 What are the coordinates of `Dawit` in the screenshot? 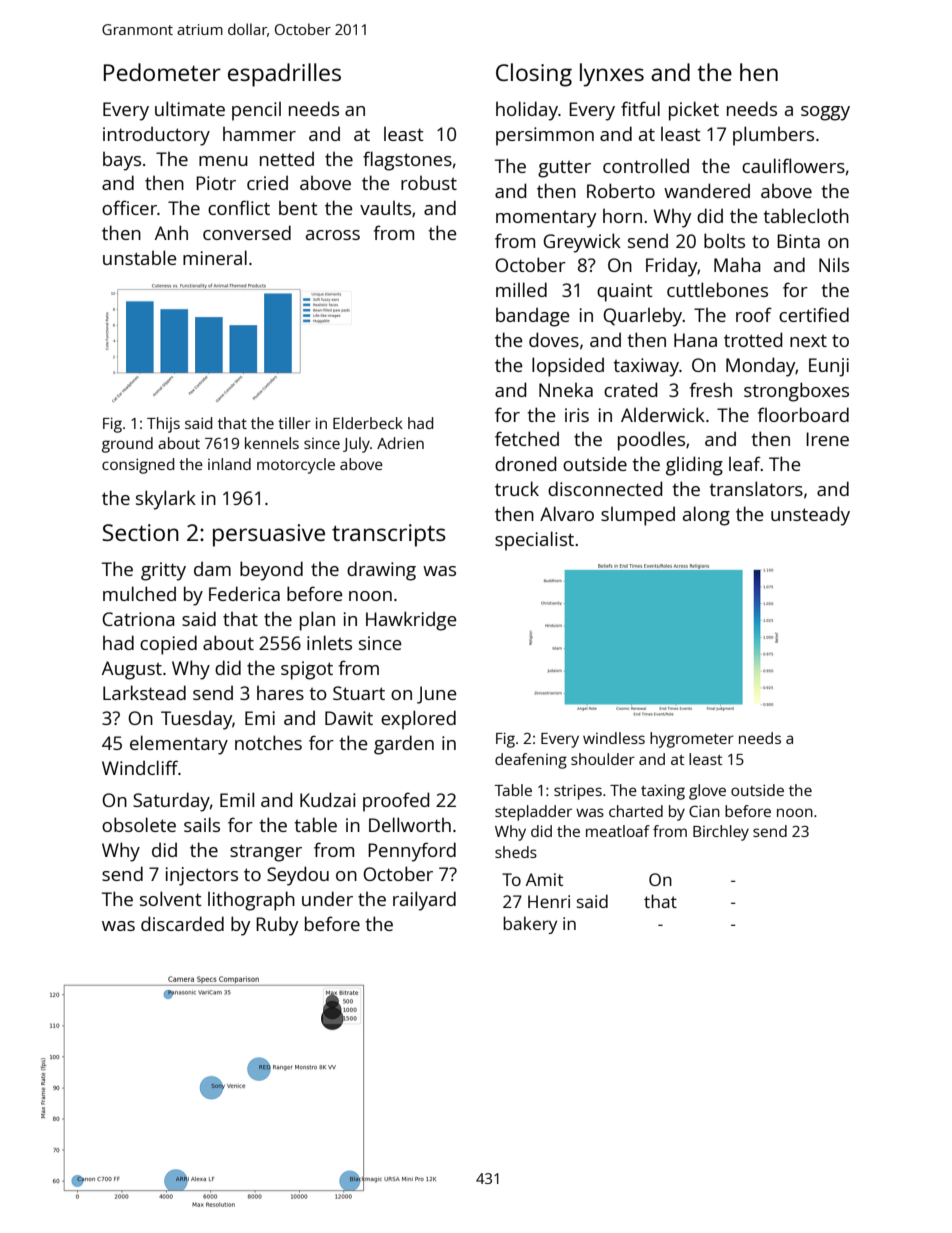 It's located at (349, 718).
